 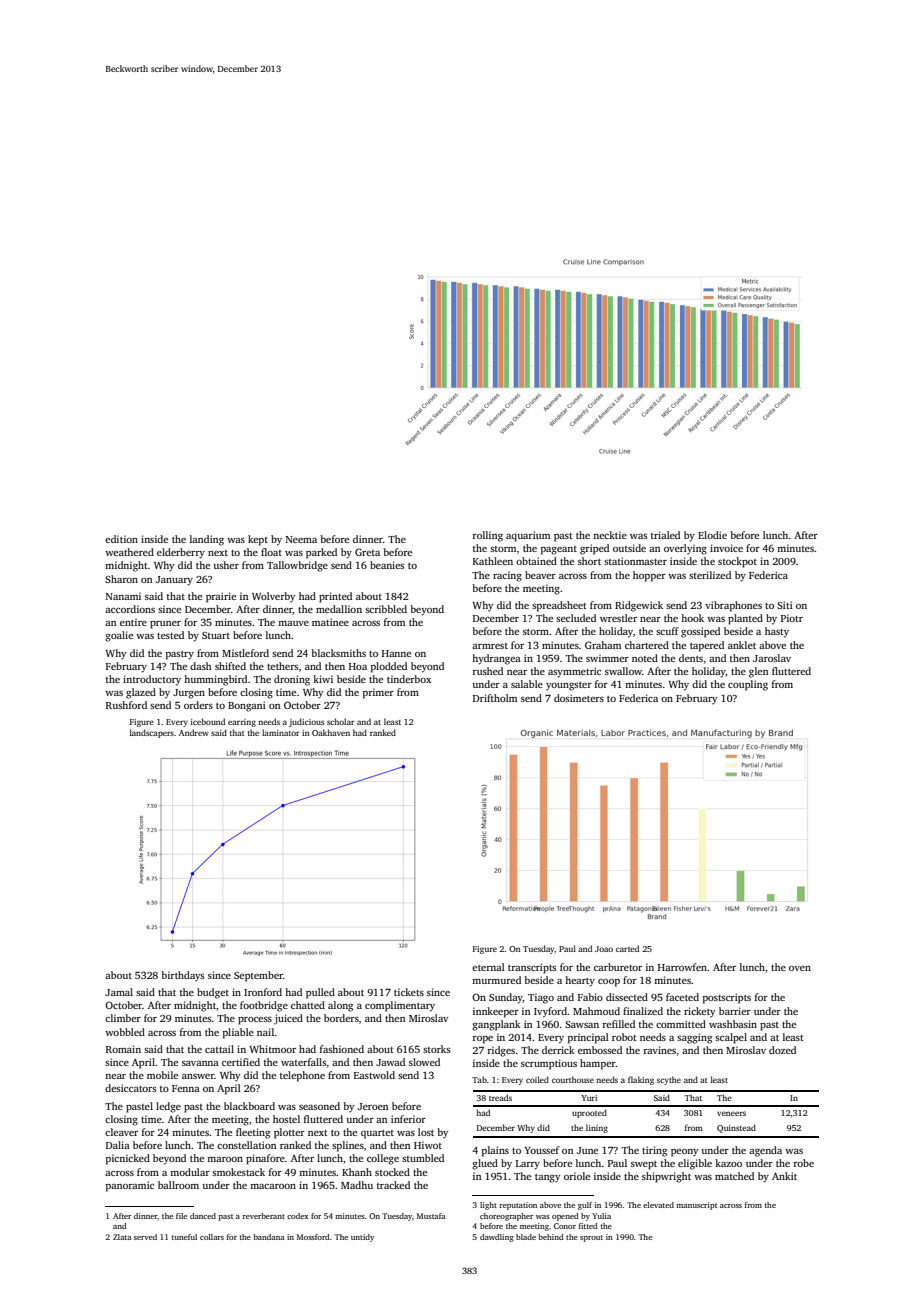 What do you see at coordinates (777, 632) in the screenshot?
I see `hasty` at bounding box center [777, 632].
